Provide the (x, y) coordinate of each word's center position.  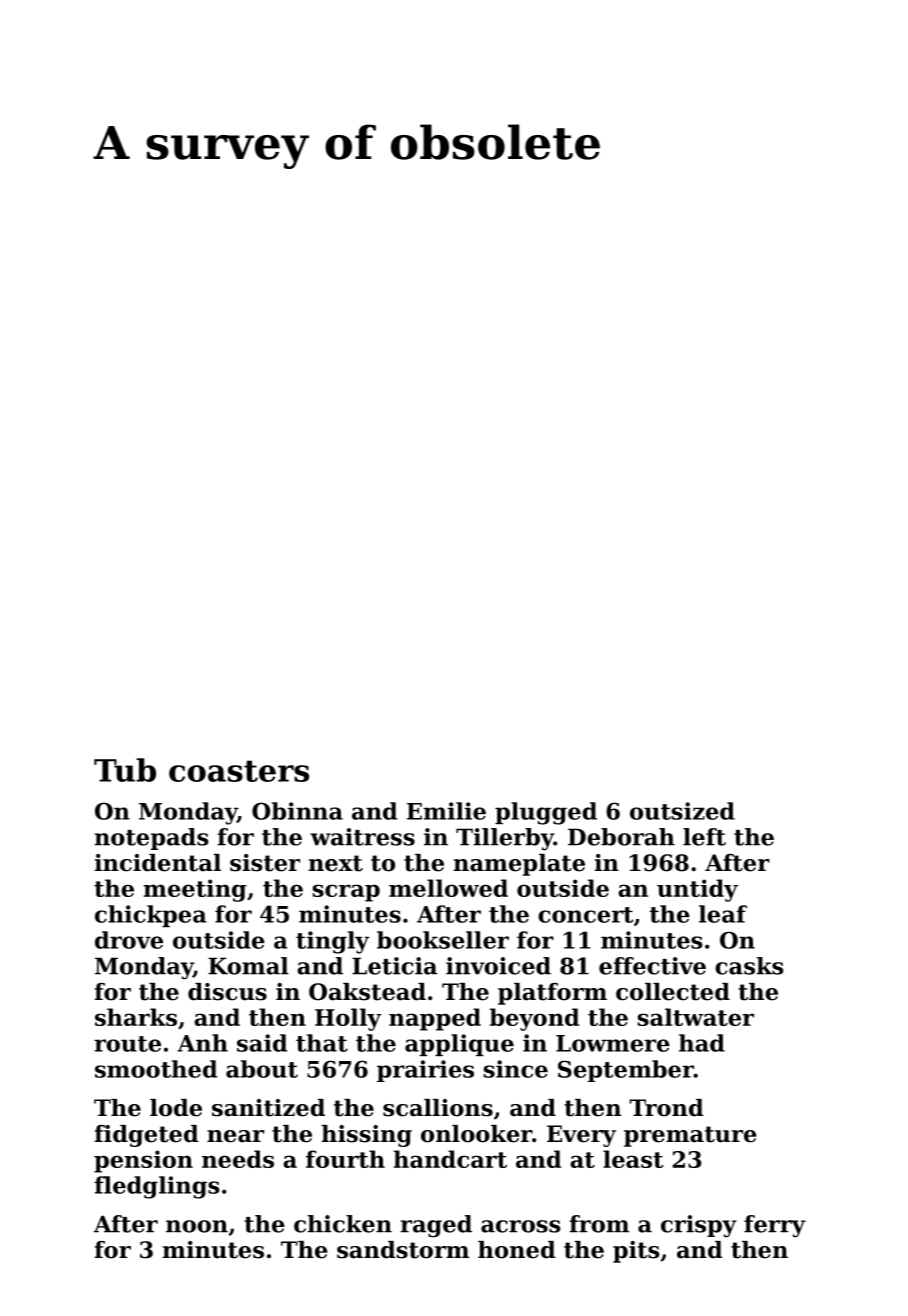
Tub (125, 770)
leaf (723, 914)
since (516, 1069)
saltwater (695, 1017)
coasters (239, 771)
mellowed (448, 888)
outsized (682, 811)
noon (197, 1226)
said (262, 1043)
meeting (195, 890)
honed (517, 1250)
